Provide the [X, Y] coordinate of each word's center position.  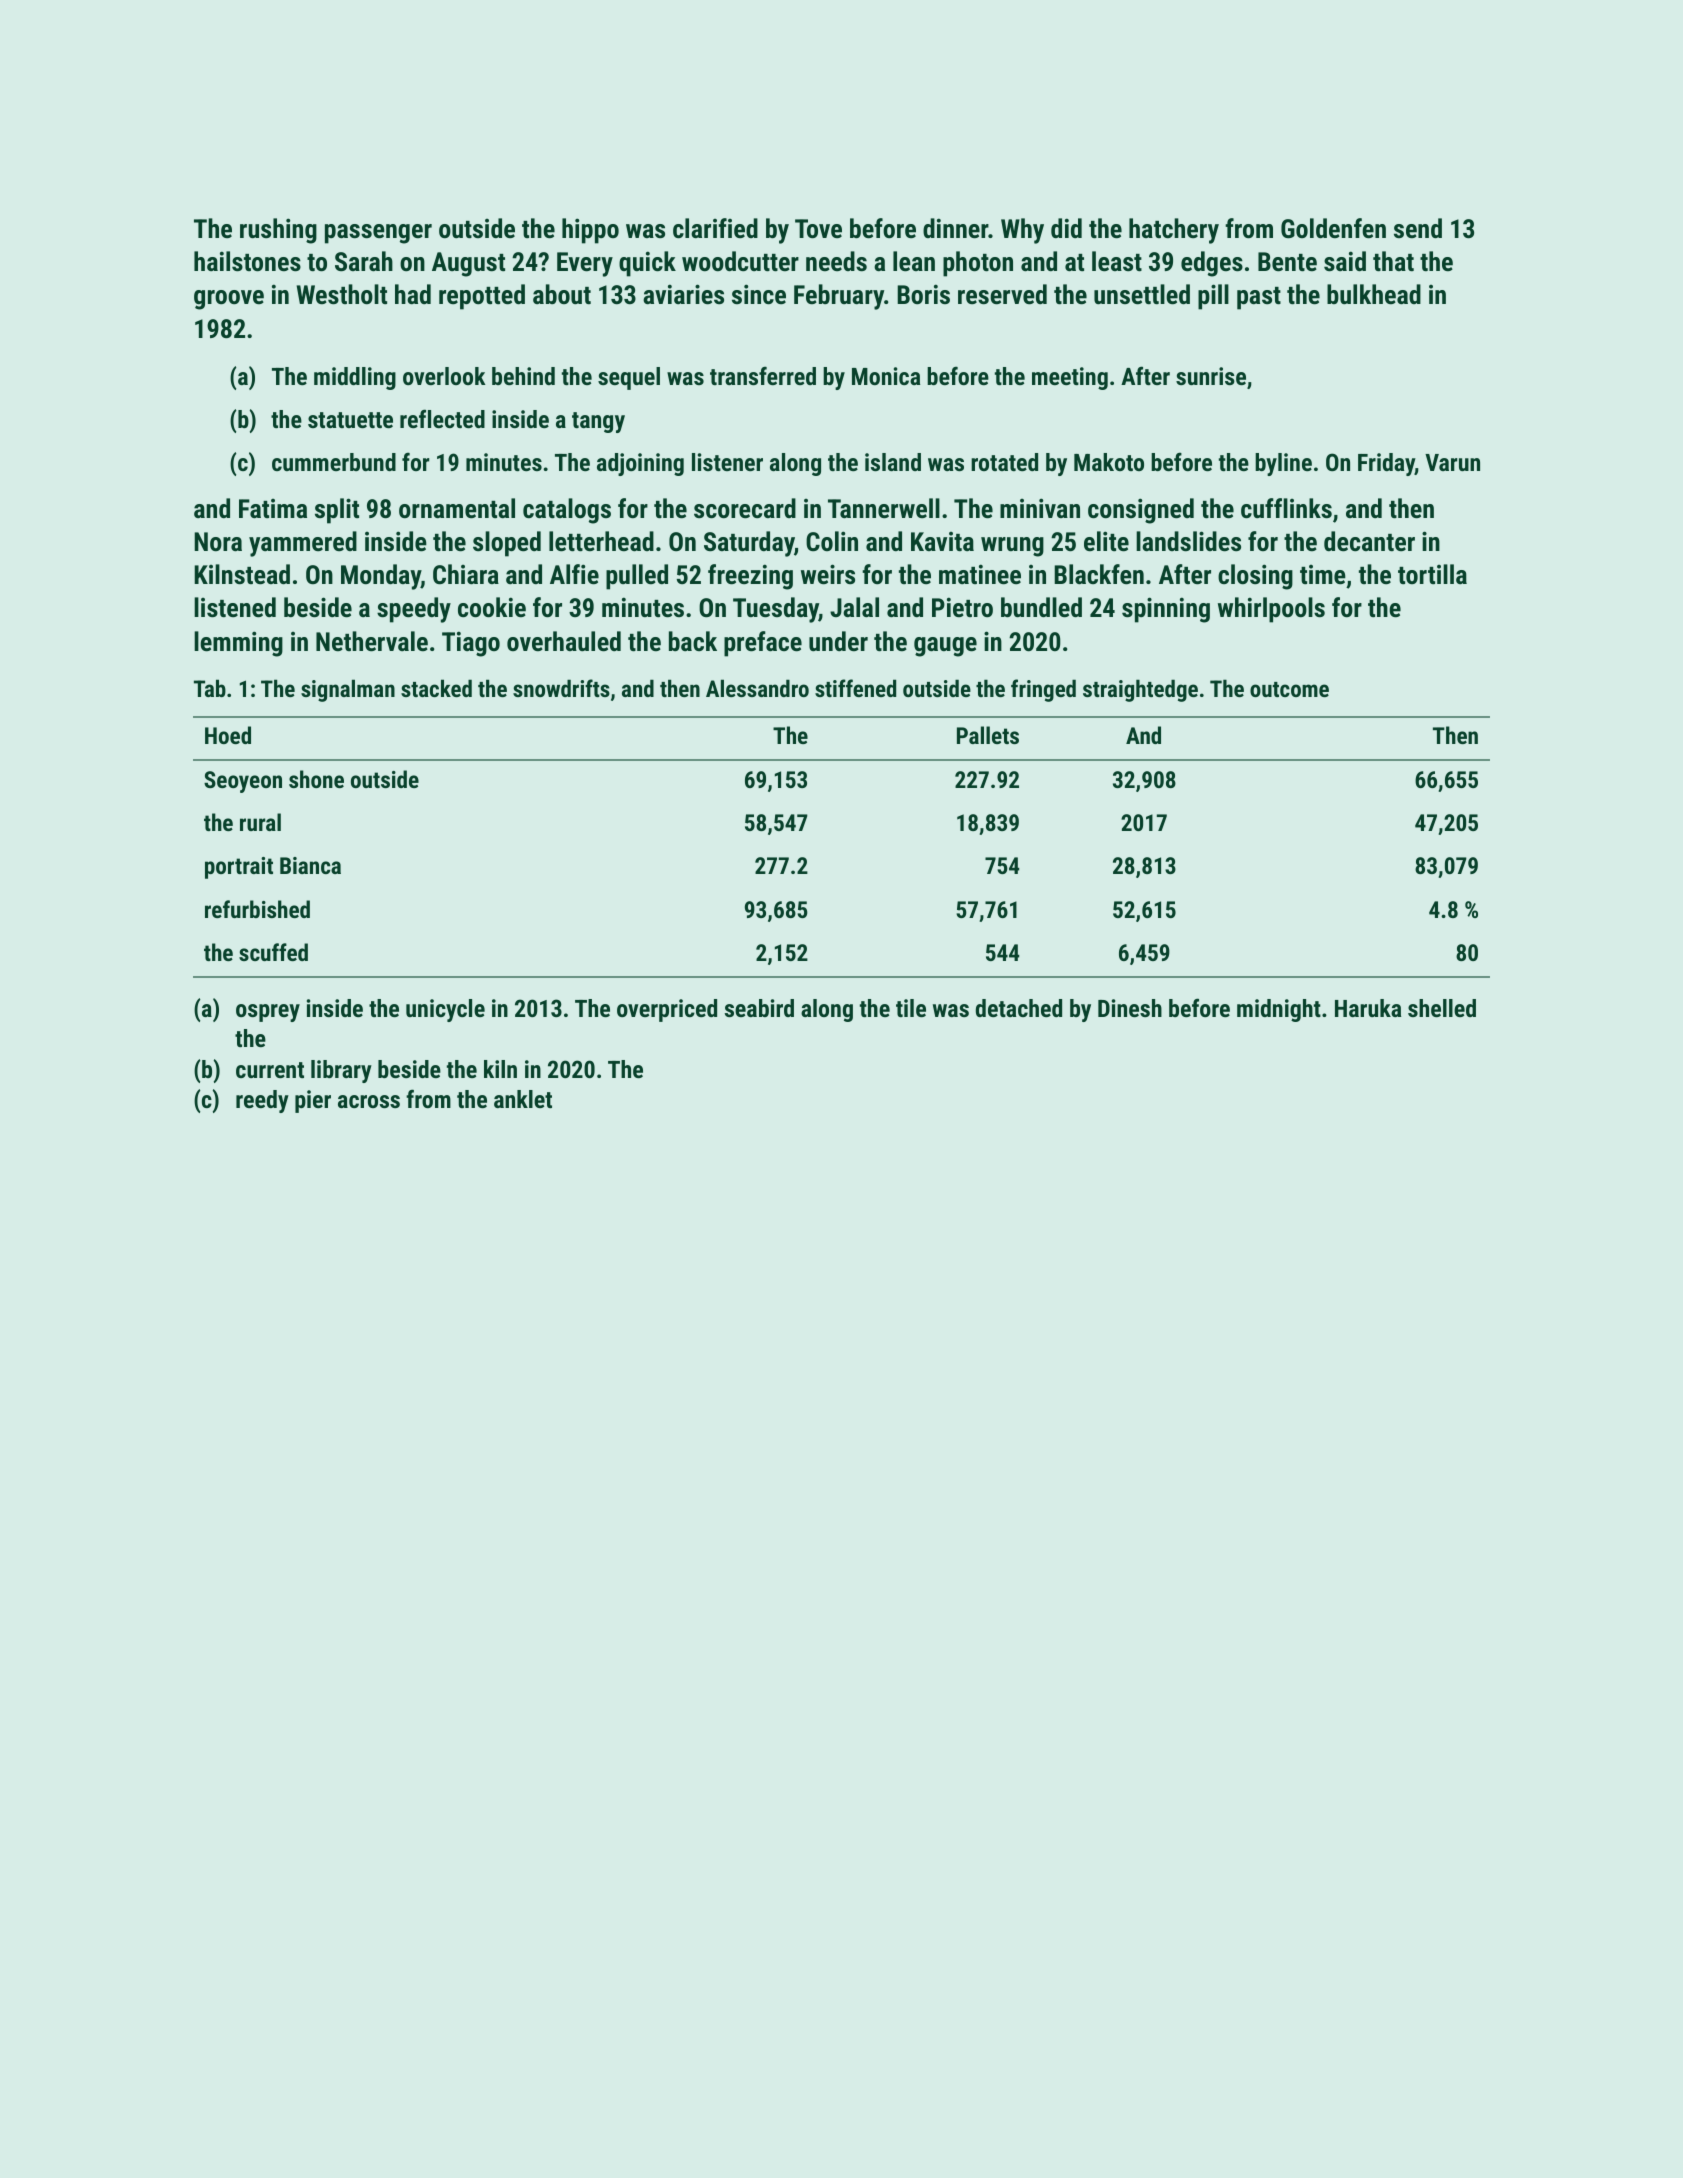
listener [727, 462]
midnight [1279, 1010]
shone [316, 779]
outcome [1289, 689]
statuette [350, 420]
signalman [348, 690]
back [693, 641]
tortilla [1432, 574]
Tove [818, 228]
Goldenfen [1333, 228]
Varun [1452, 462]
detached [1019, 1008]
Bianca [310, 865]
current [270, 1070]
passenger [378, 234]
